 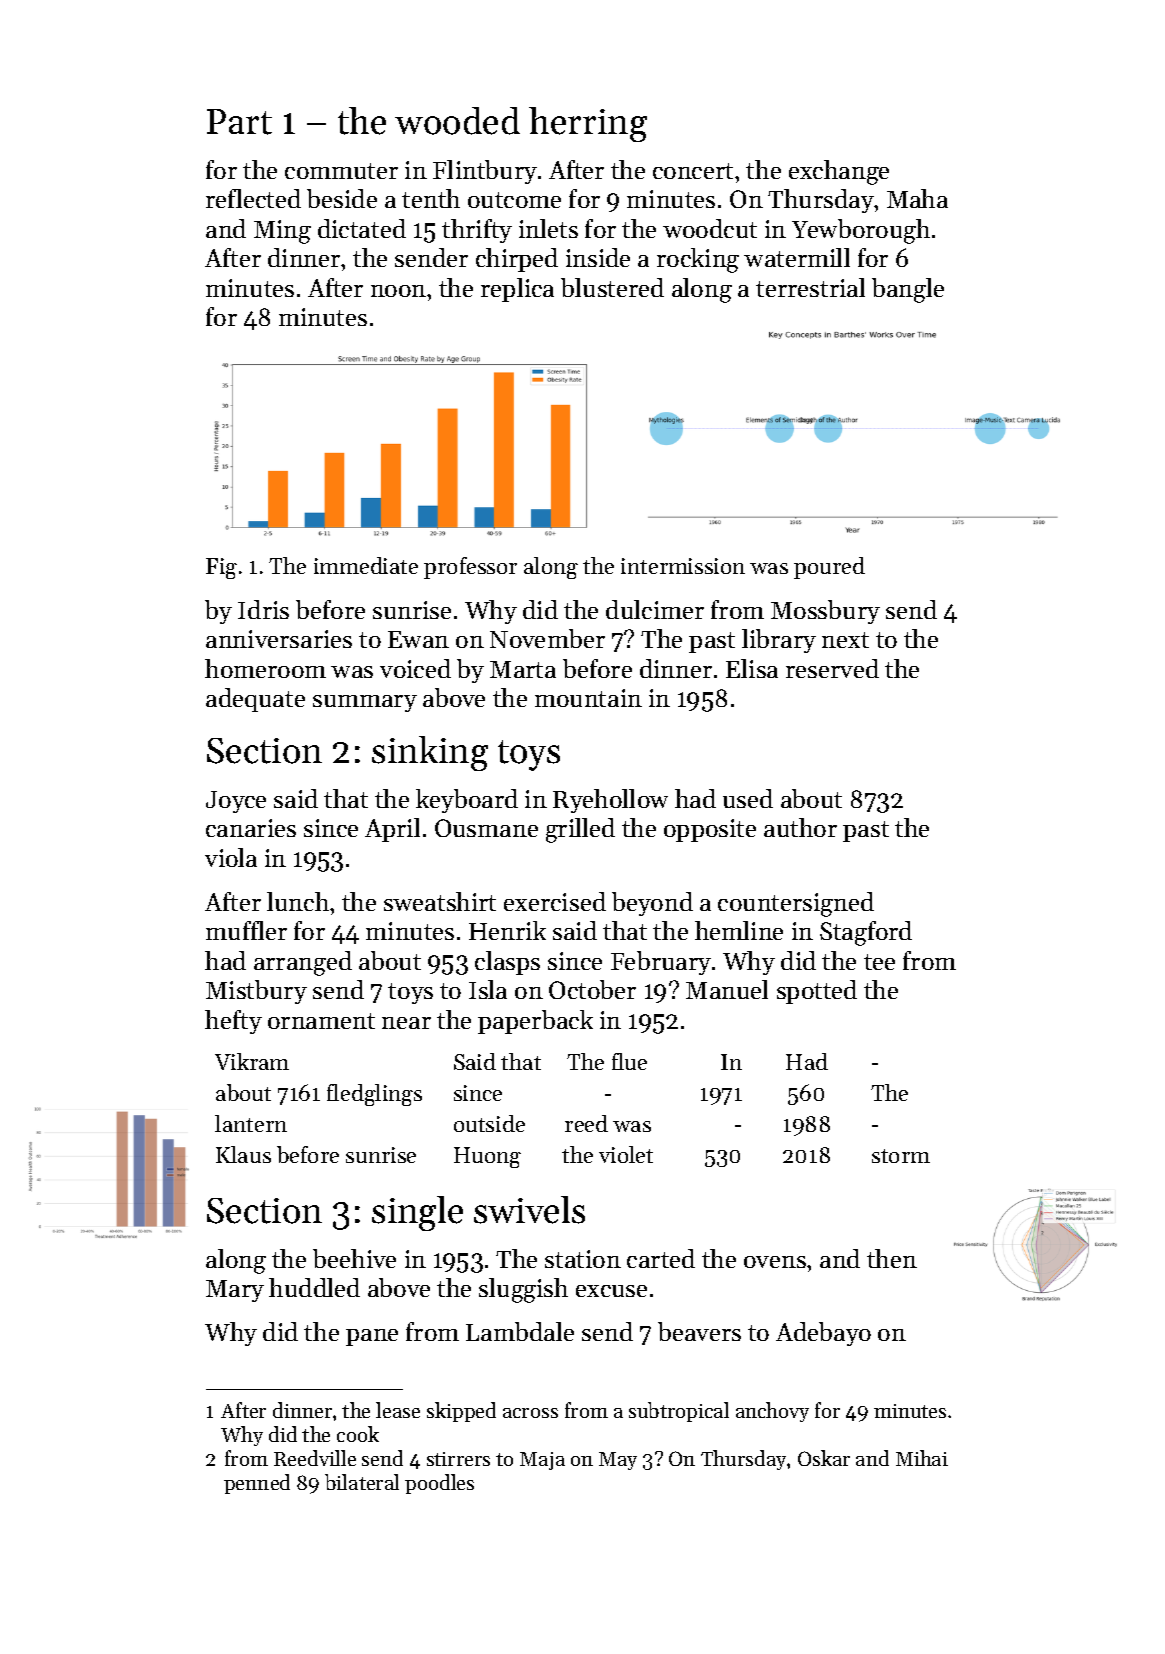 What do you see at coordinates (257, 1484) in the screenshot?
I see `penned` at bounding box center [257, 1484].
